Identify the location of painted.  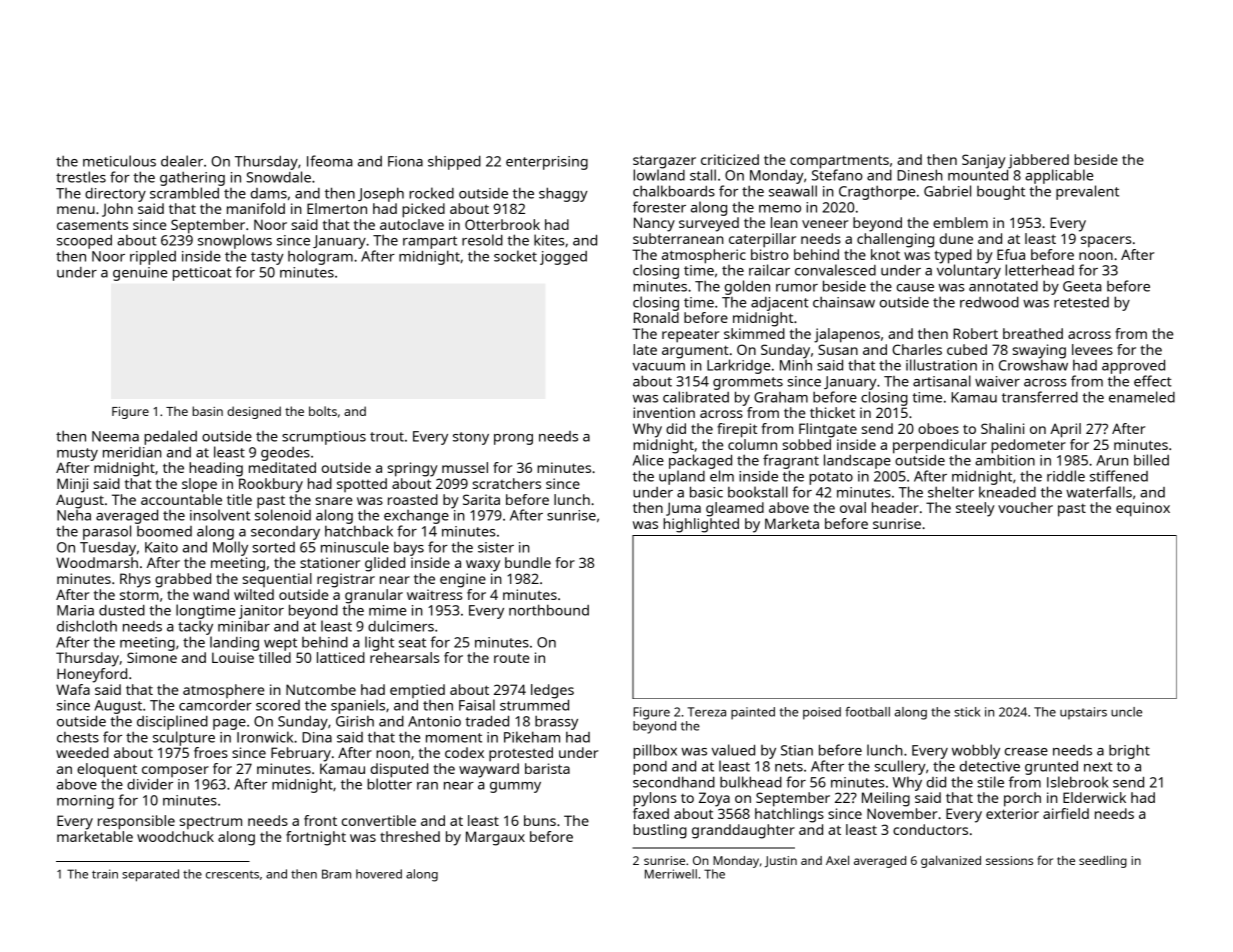
(753, 713).
